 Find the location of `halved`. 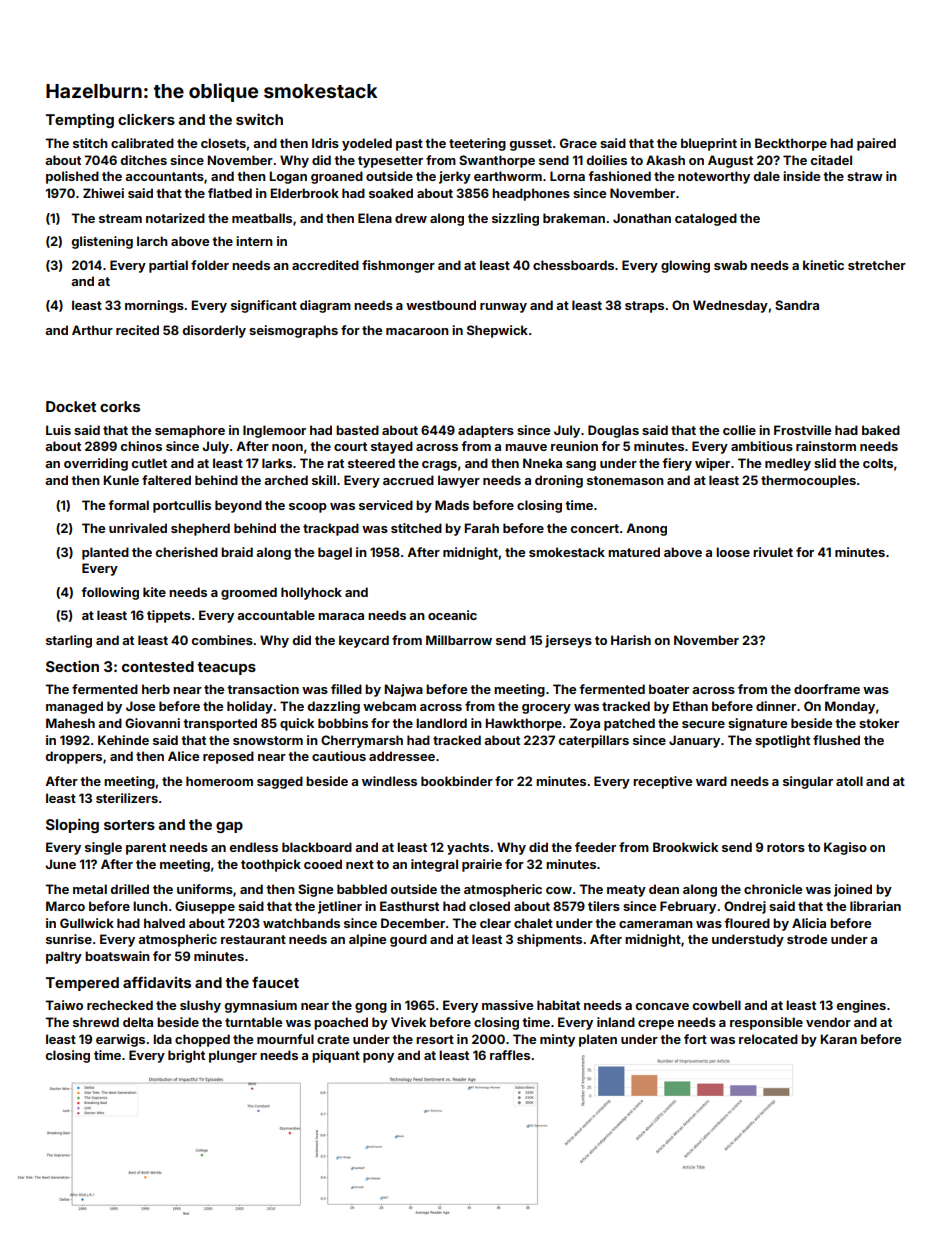

halved is located at coordinates (164, 923).
